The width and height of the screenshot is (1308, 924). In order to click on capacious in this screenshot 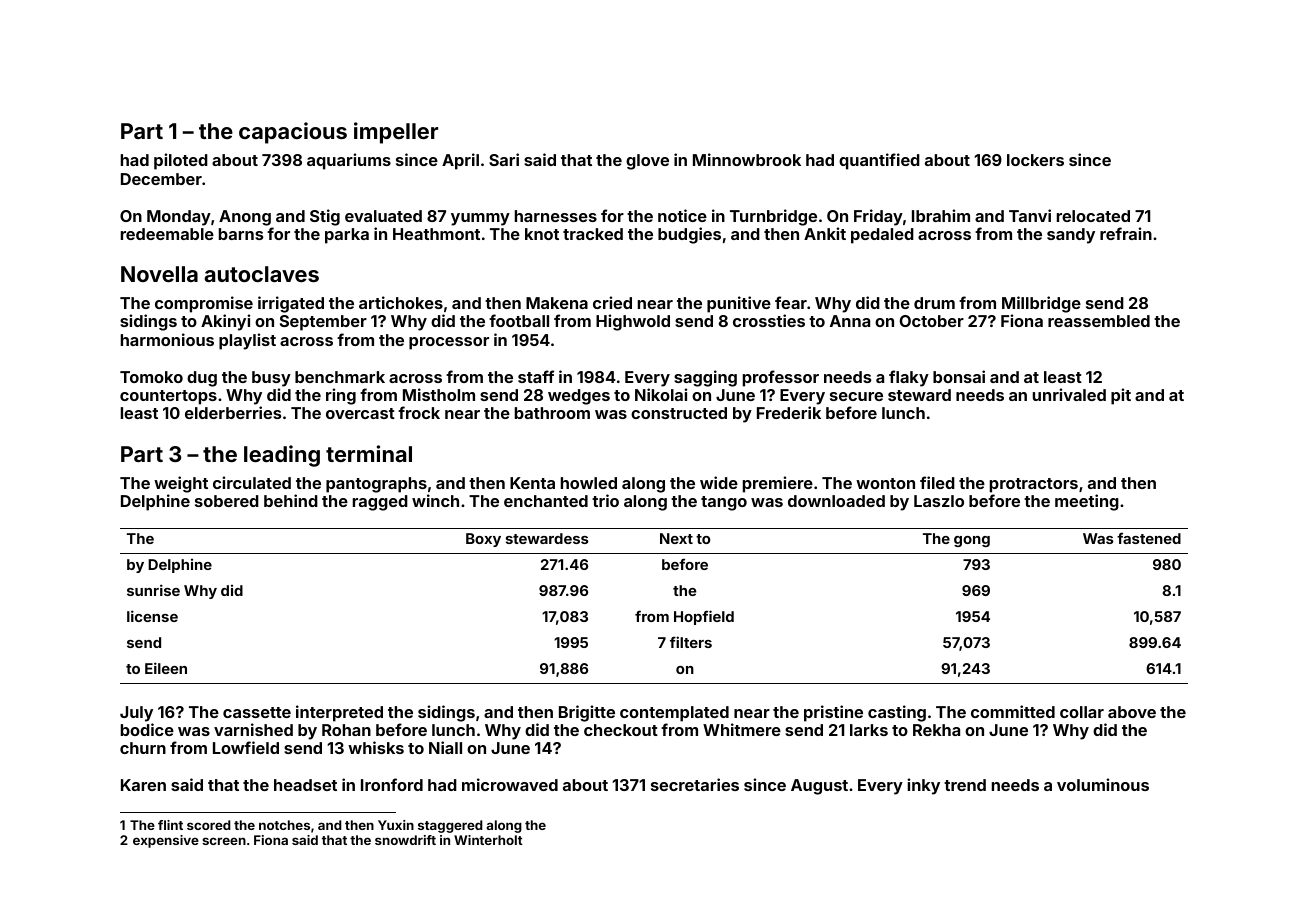, I will do `click(293, 133)`.
